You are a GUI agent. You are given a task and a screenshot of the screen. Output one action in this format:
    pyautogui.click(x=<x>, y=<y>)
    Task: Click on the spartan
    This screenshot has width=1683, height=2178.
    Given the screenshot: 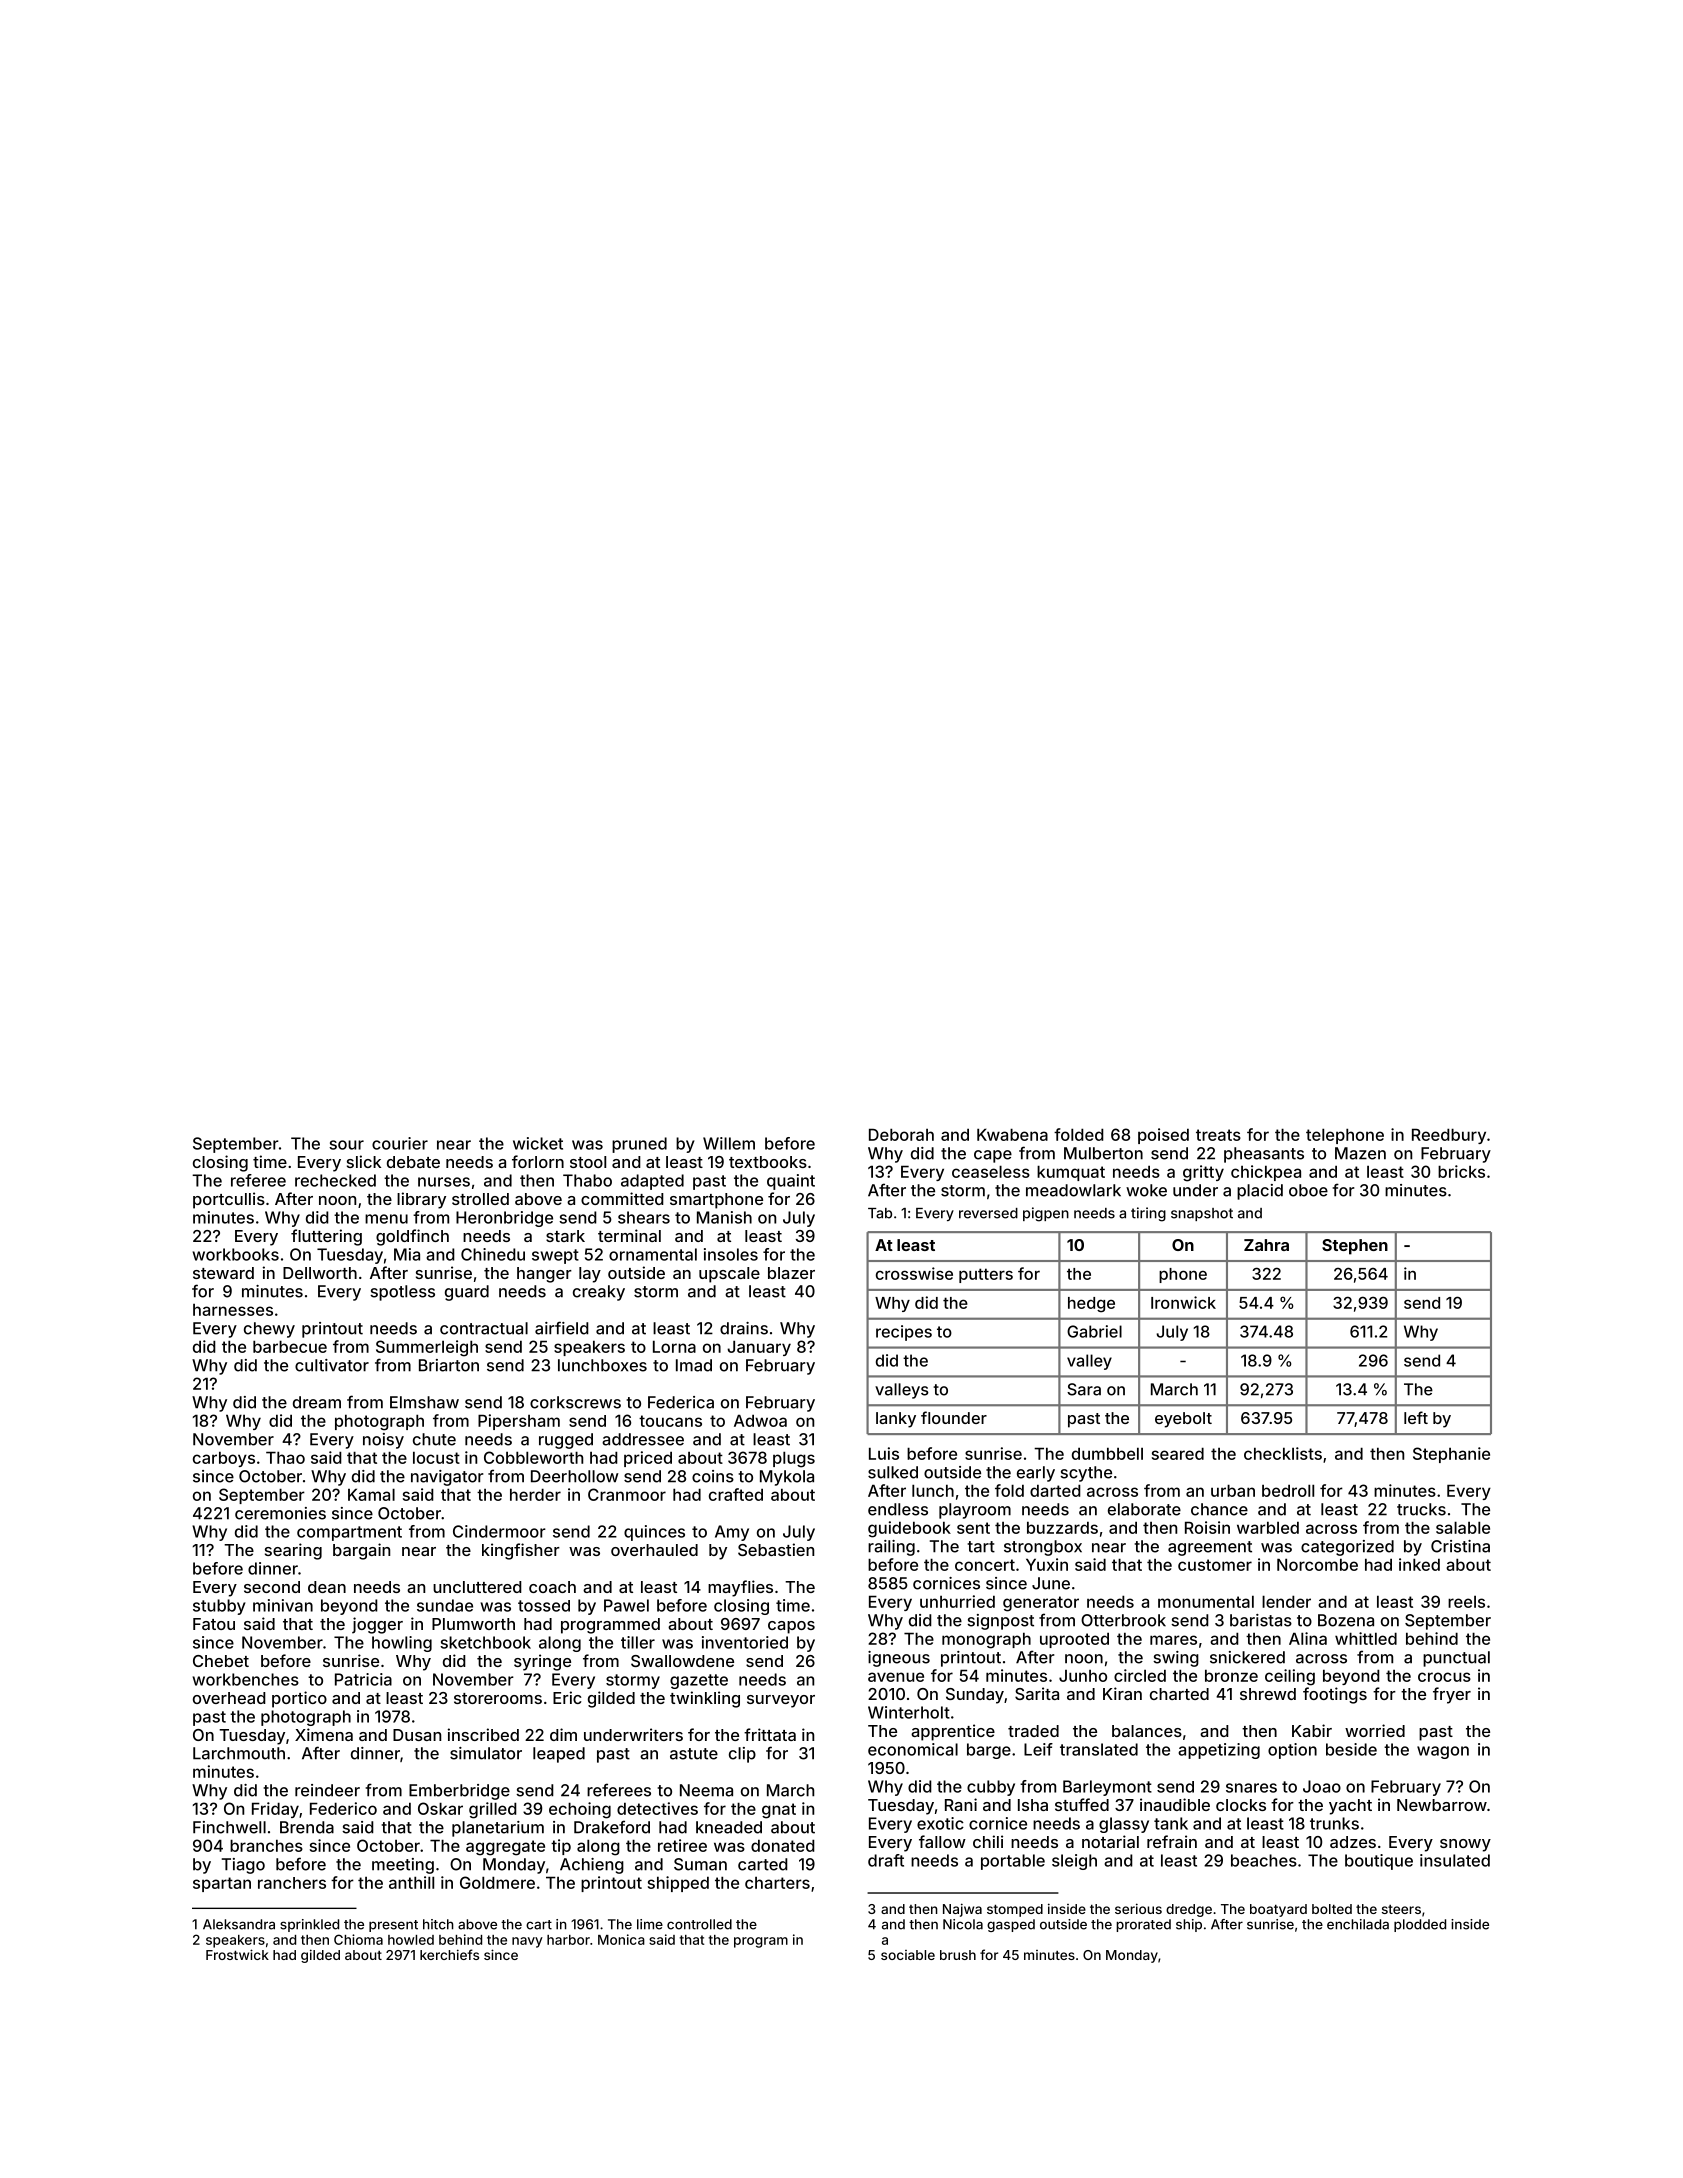 What is the action you would take?
    pyautogui.click(x=222, y=1884)
